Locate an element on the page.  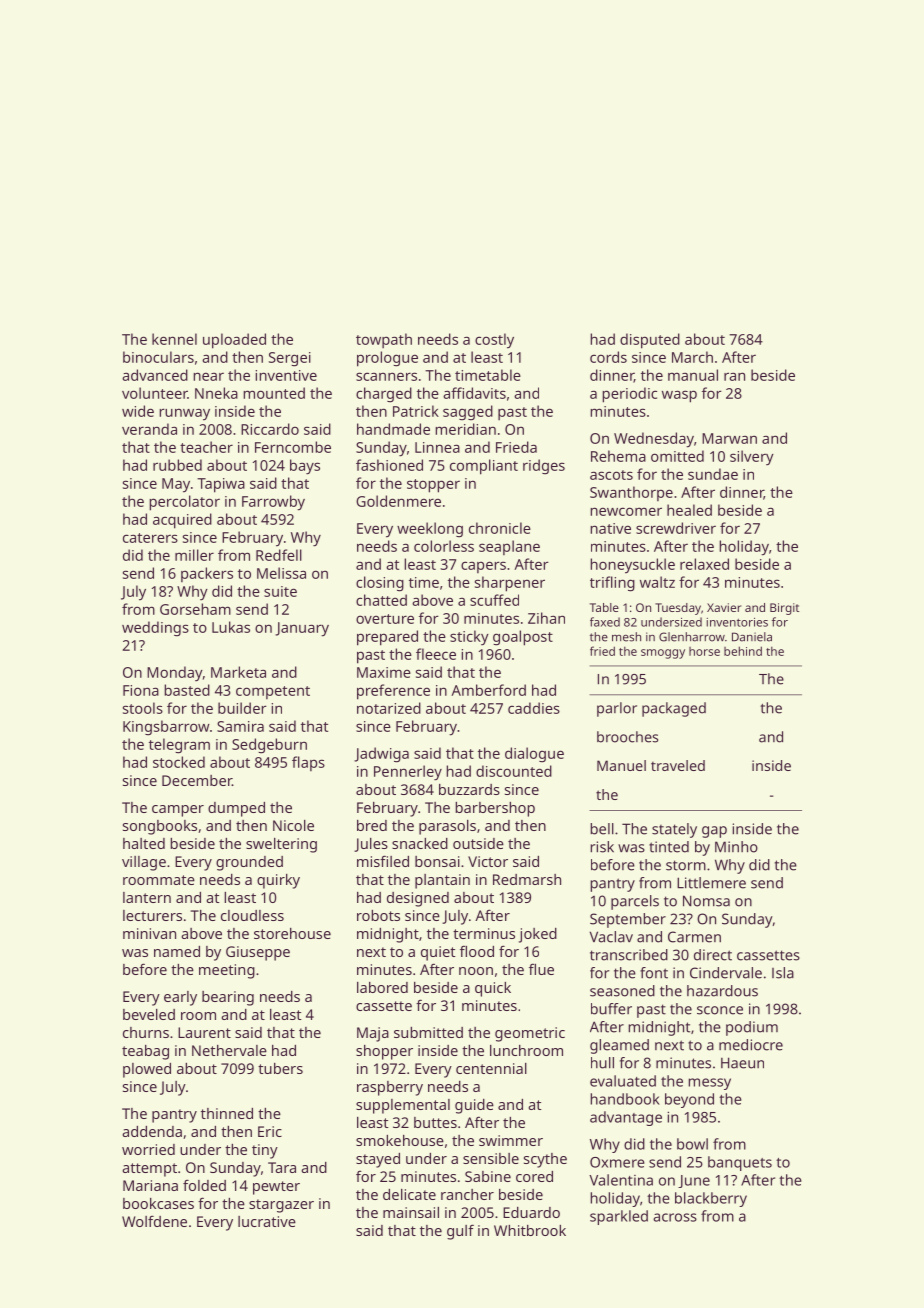
gulf is located at coordinates (460, 1232).
